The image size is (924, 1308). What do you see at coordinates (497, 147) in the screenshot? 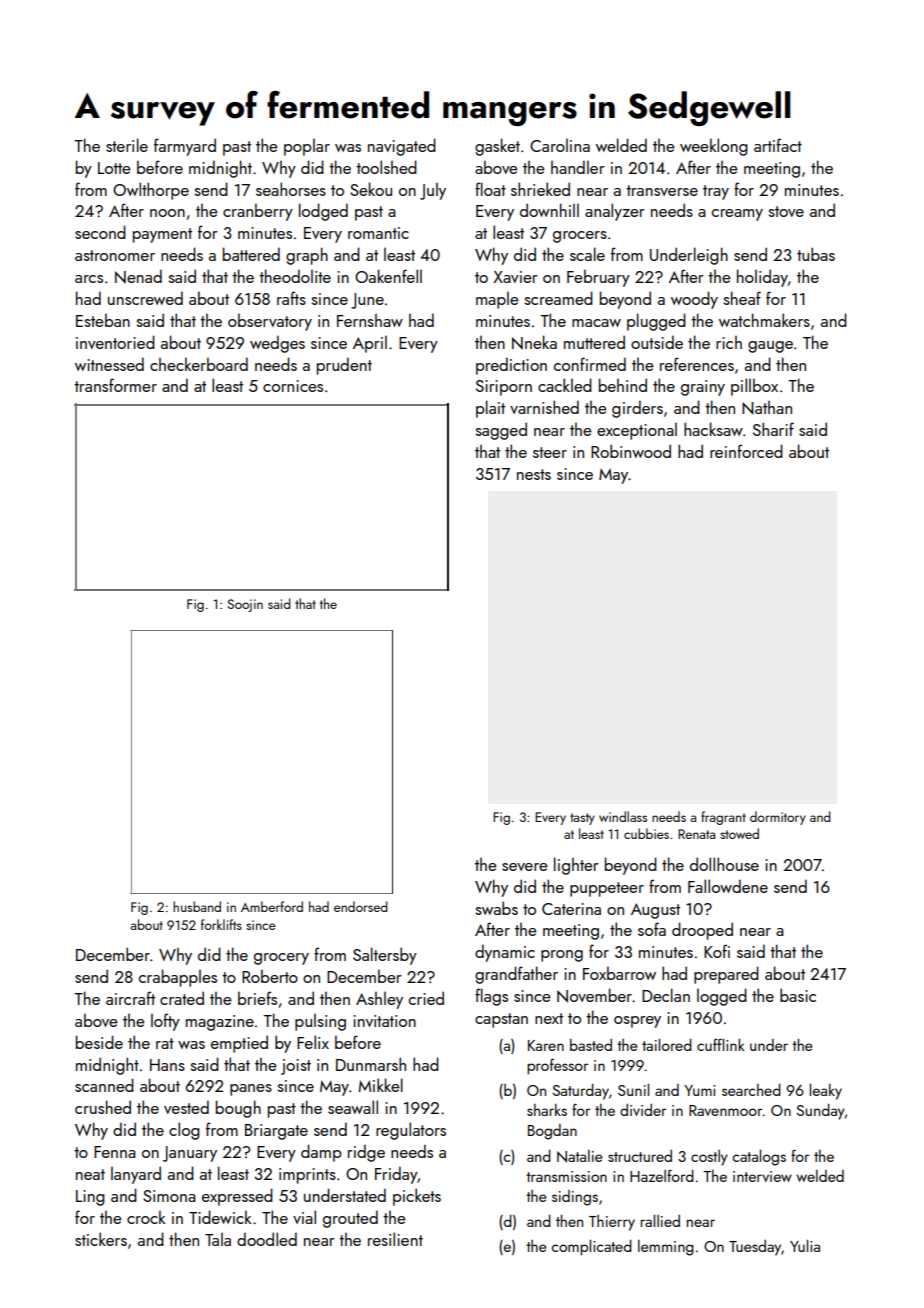
I see `gasket` at bounding box center [497, 147].
